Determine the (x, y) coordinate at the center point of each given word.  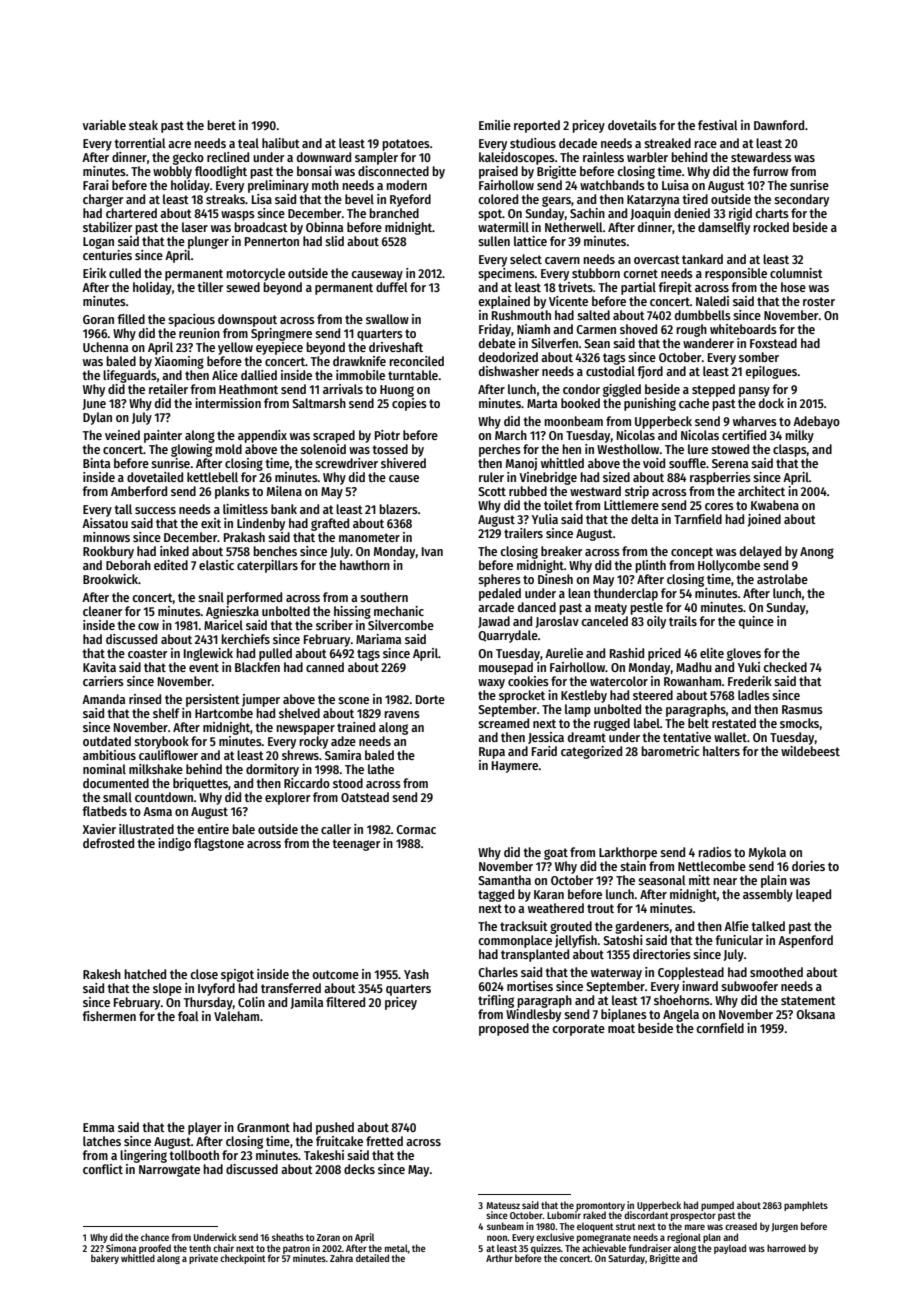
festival (718, 125)
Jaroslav (557, 622)
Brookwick (110, 579)
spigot (237, 975)
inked (174, 551)
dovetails (632, 125)
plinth (650, 566)
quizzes (546, 1249)
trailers (523, 533)
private (203, 1259)
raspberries (720, 478)
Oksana (815, 1014)
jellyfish (576, 941)
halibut (281, 143)
